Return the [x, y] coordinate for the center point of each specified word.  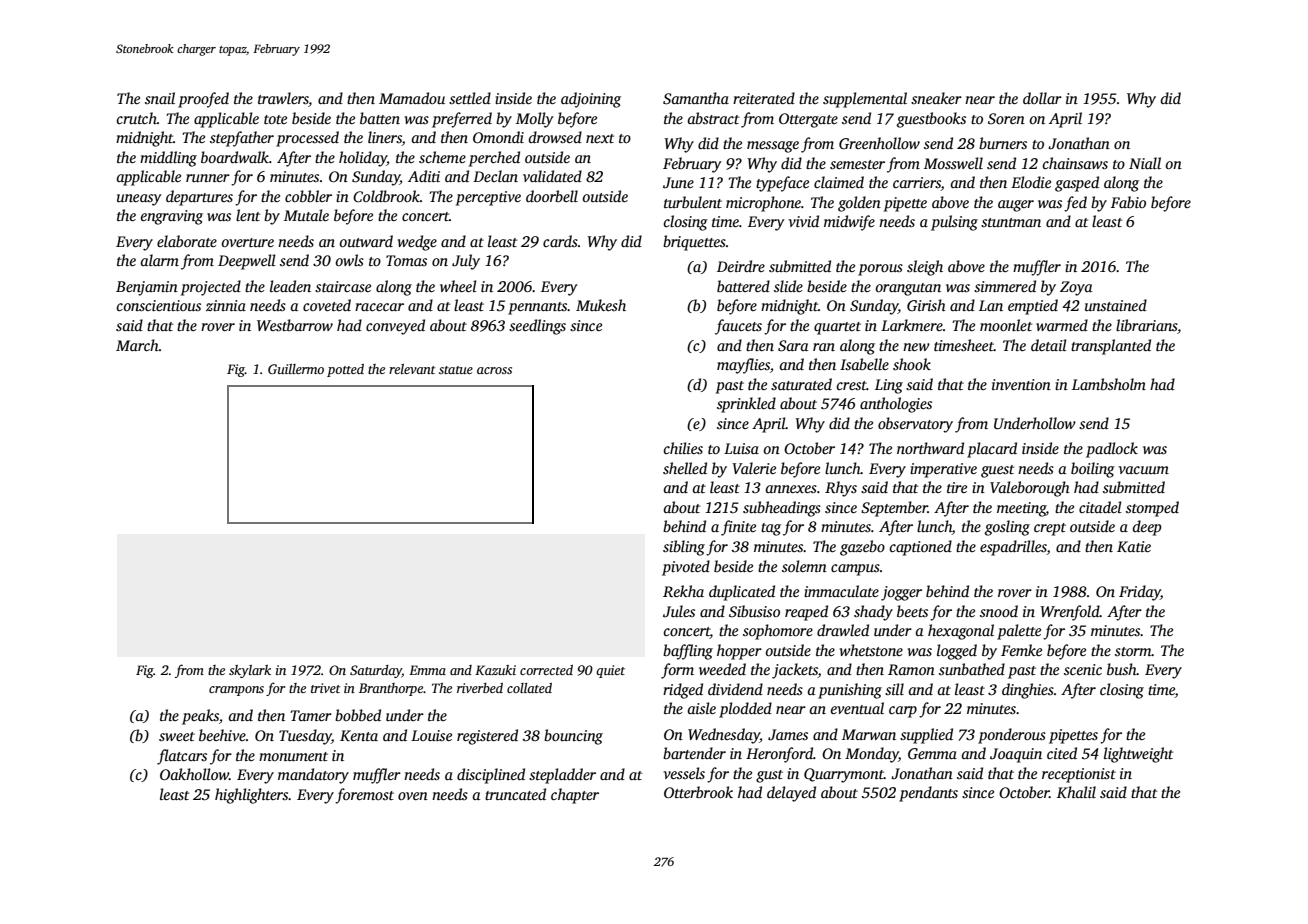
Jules [679, 611]
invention [1021, 384]
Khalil [1076, 792]
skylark [250, 671]
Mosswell [953, 163]
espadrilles [1013, 548]
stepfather [242, 139]
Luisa [741, 448]
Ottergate [808, 120]
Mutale [306, 215]
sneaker [936, 98]
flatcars [182, 757]
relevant [412, 369]
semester [857, 164]
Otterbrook [698, 792]
